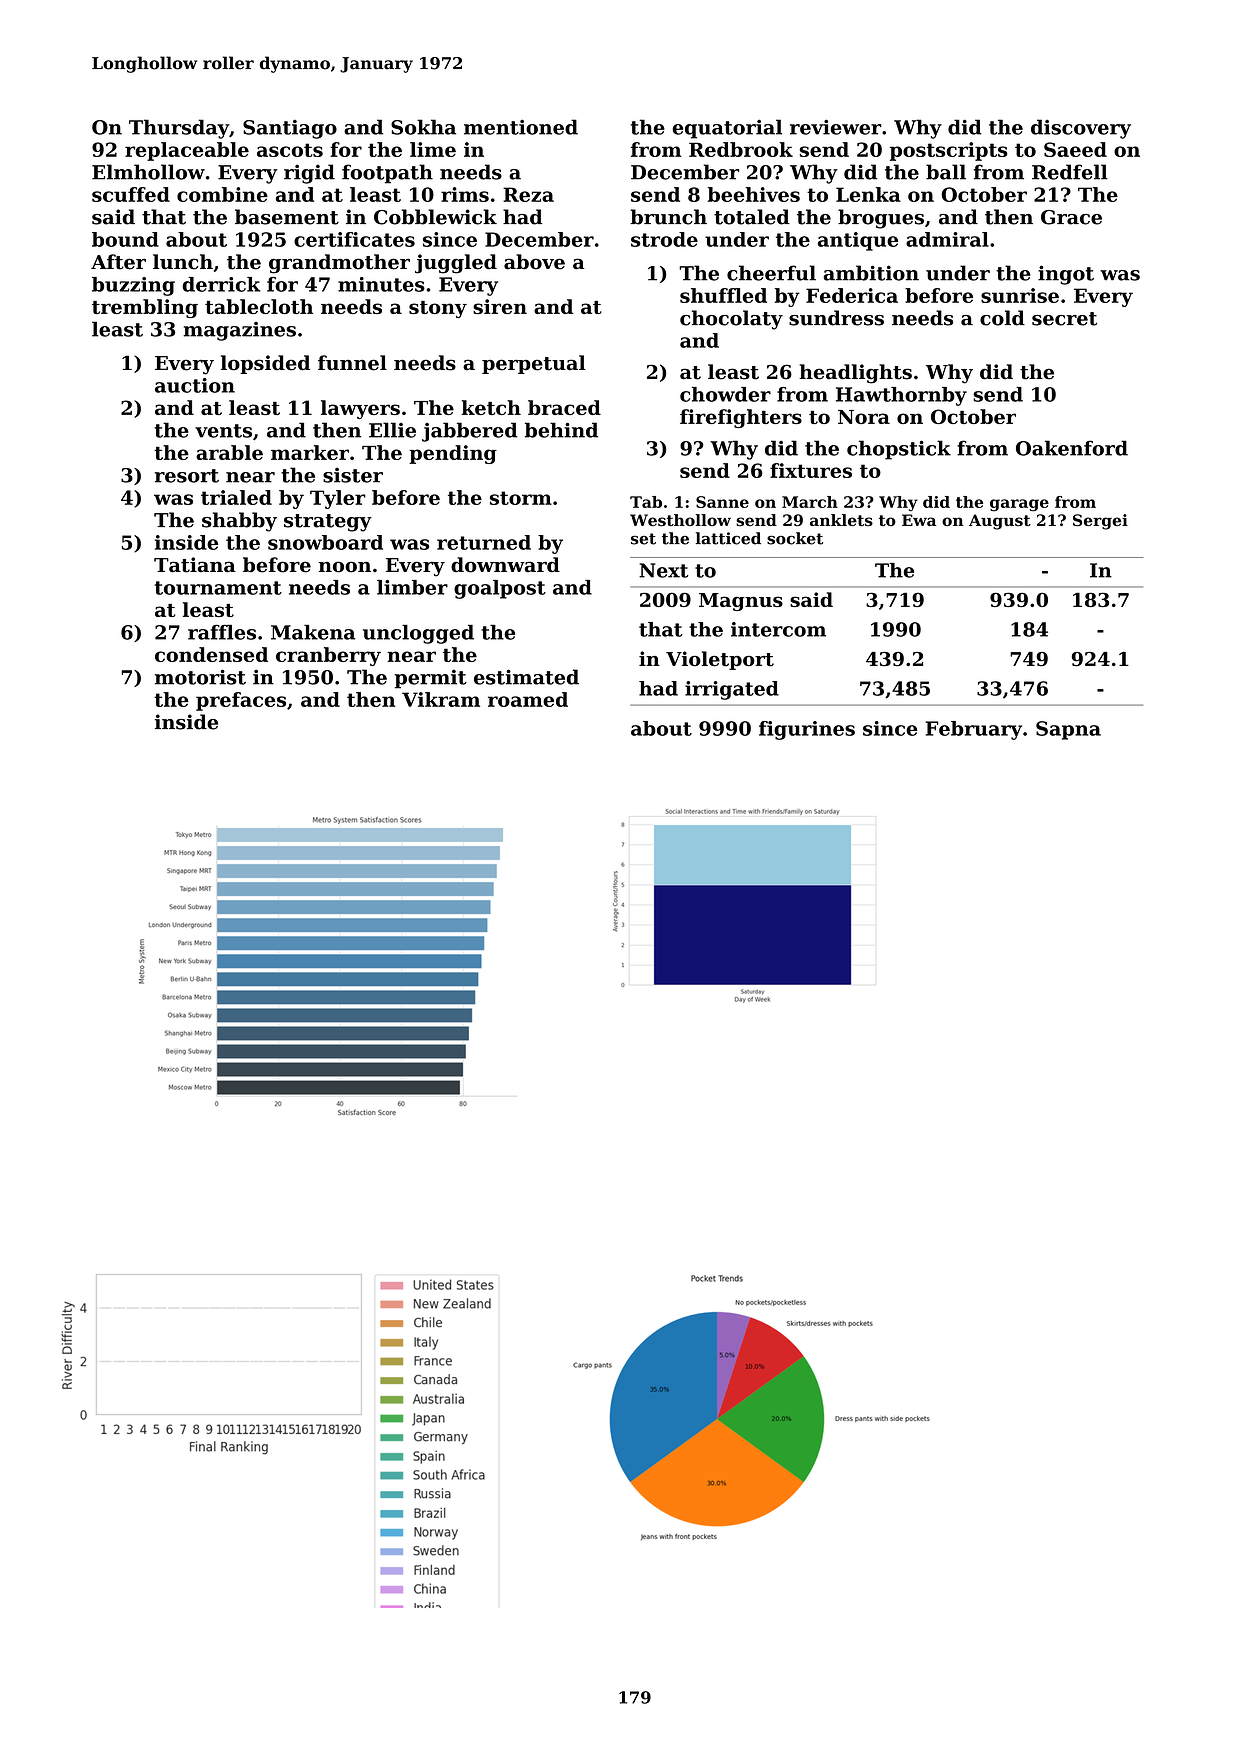 The width and height of the page is (1235, 1746). What do you see at coordinates (1002, 318) in the page?
I see `cold` at bounding box center [1002, 318].
